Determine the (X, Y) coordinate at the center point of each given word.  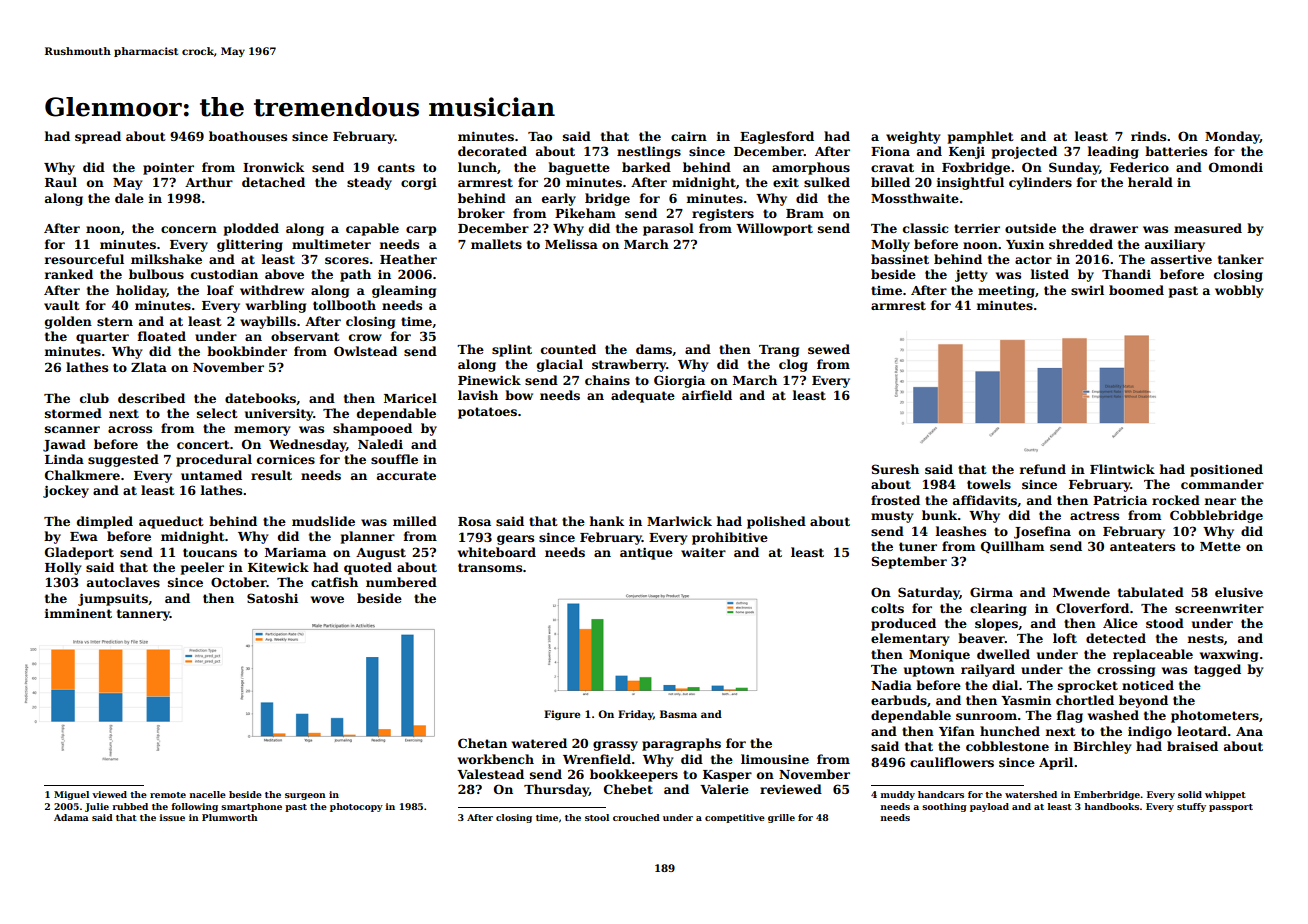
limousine (775, 759)
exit (786, 182)
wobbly (1239, 291)
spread (98, 137)
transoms (490, 567)
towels (989, 484)
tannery (143, 615)
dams (654, 349)
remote (168, 795)
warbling (276, 306)
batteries (1176, 151)
